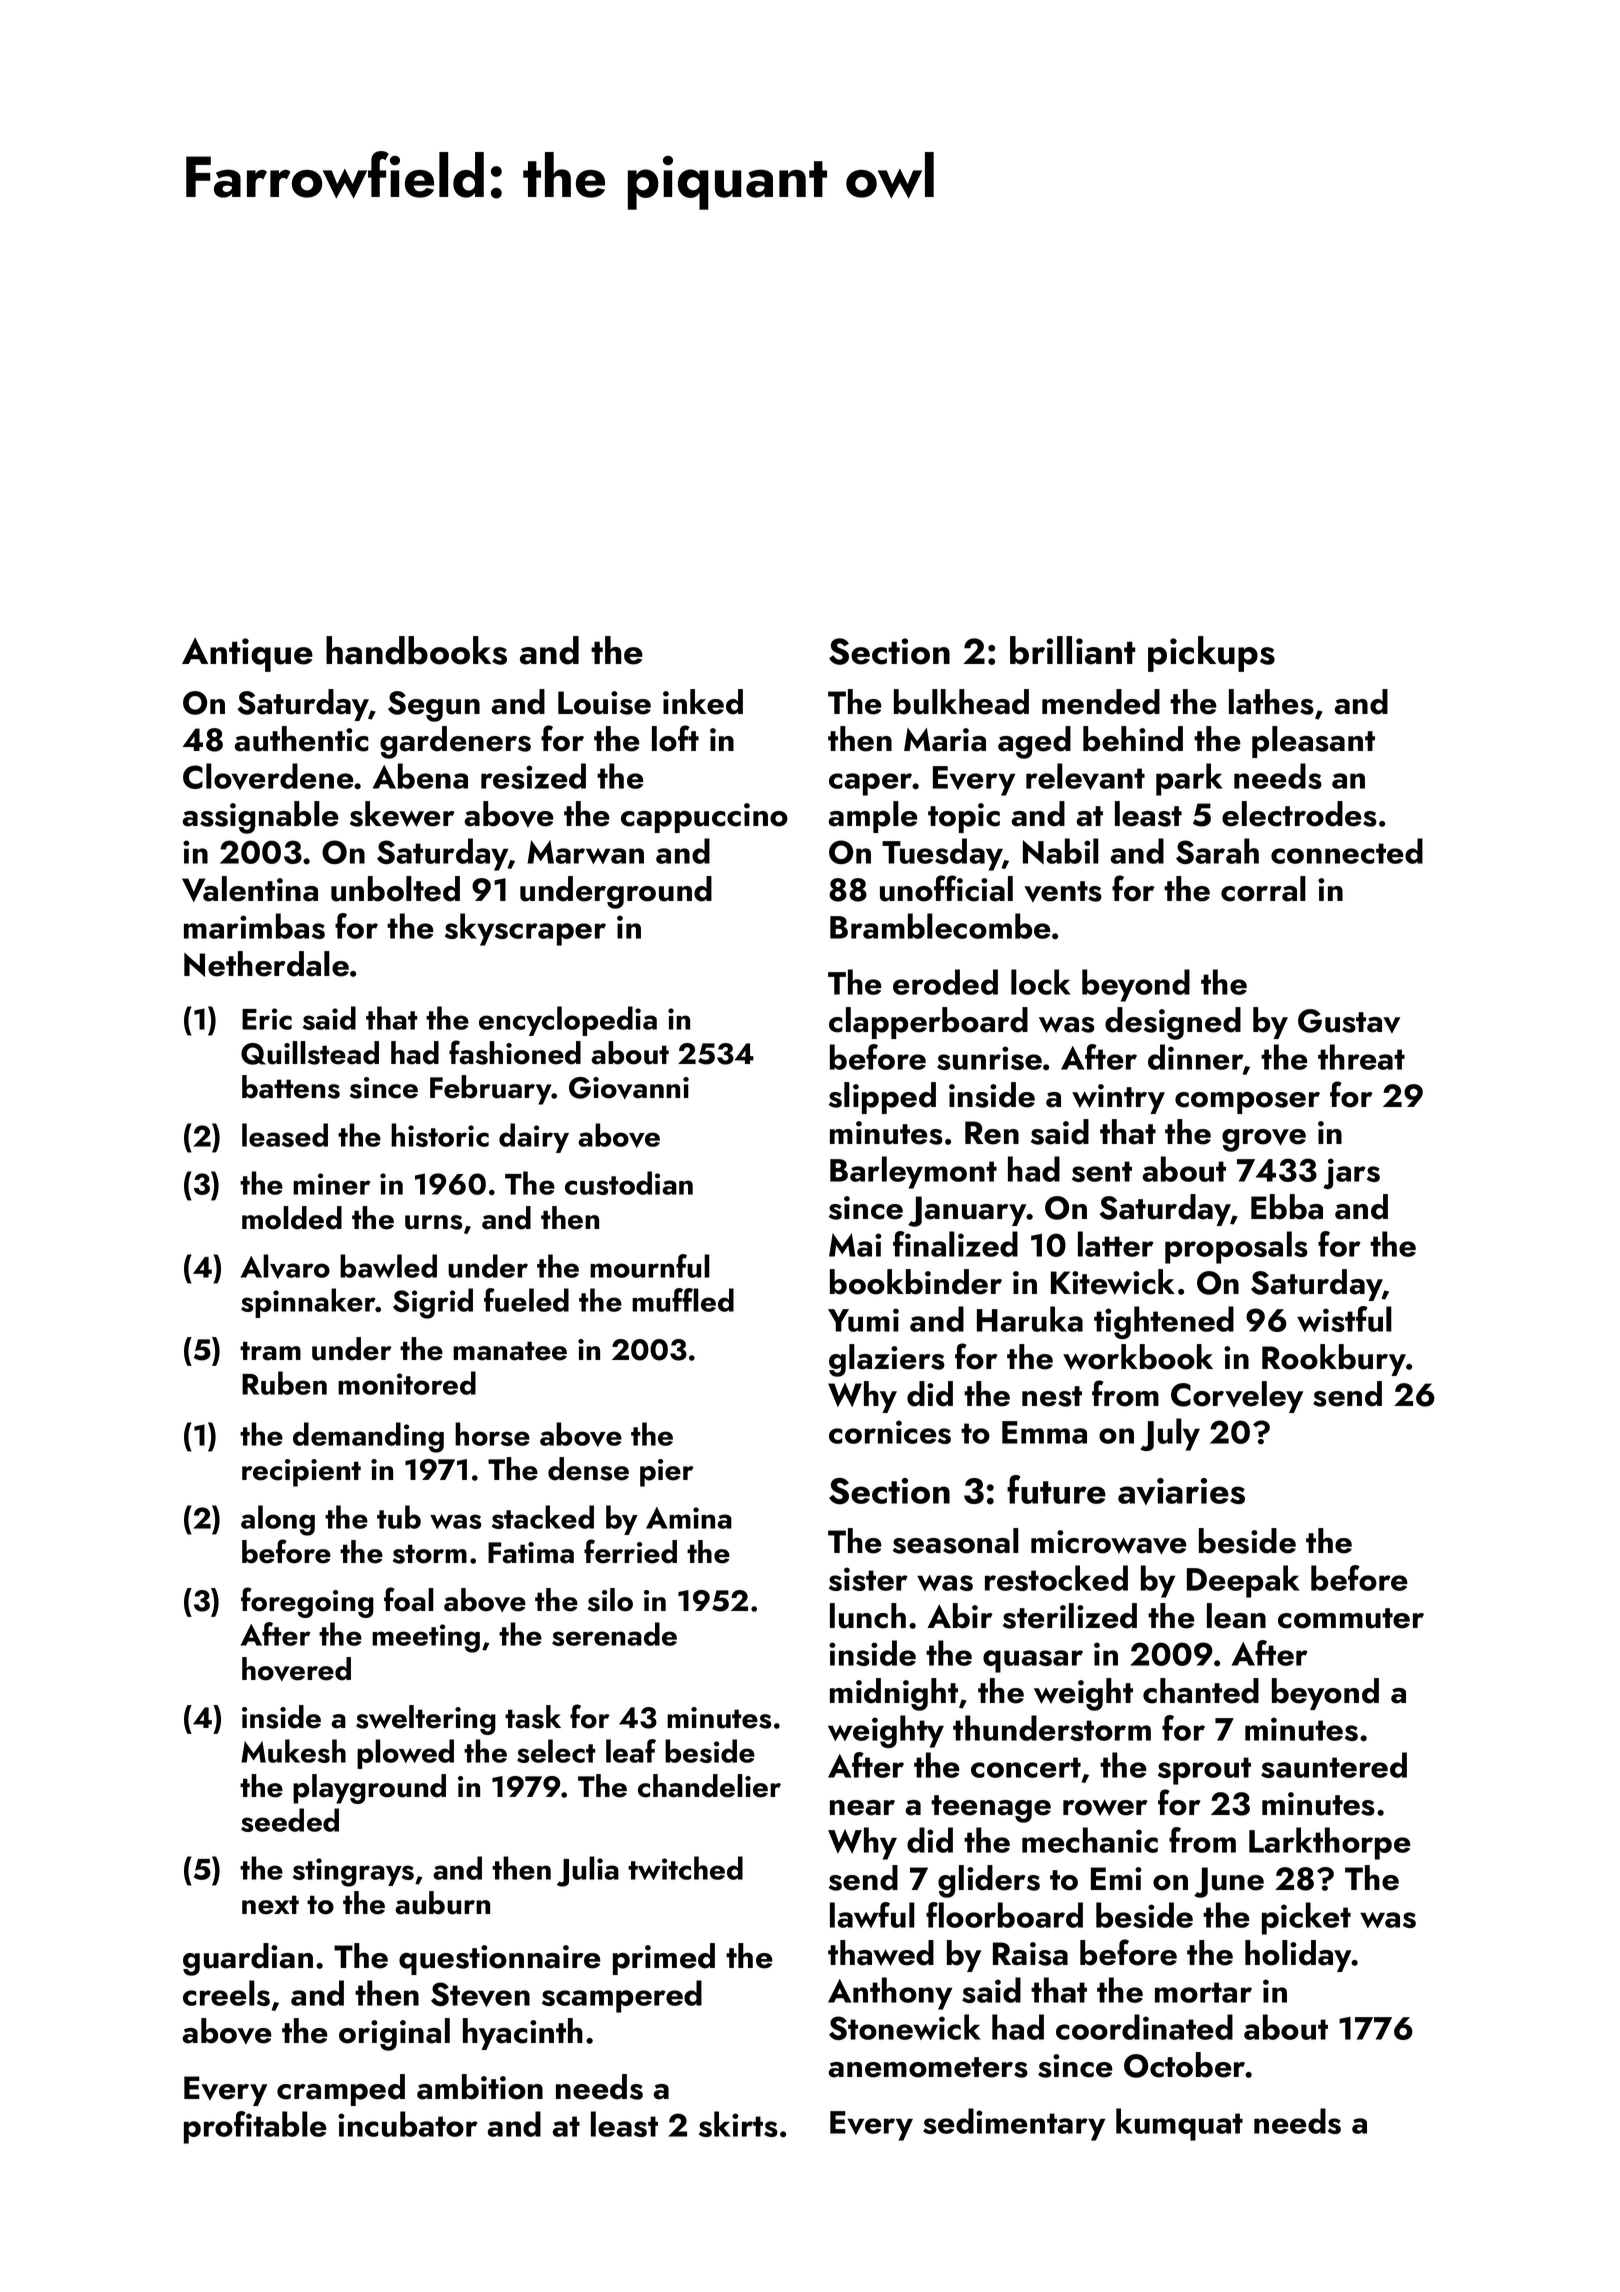 The image size is (1620, 2292). I want to click on sent, so click(1102, 1171).
